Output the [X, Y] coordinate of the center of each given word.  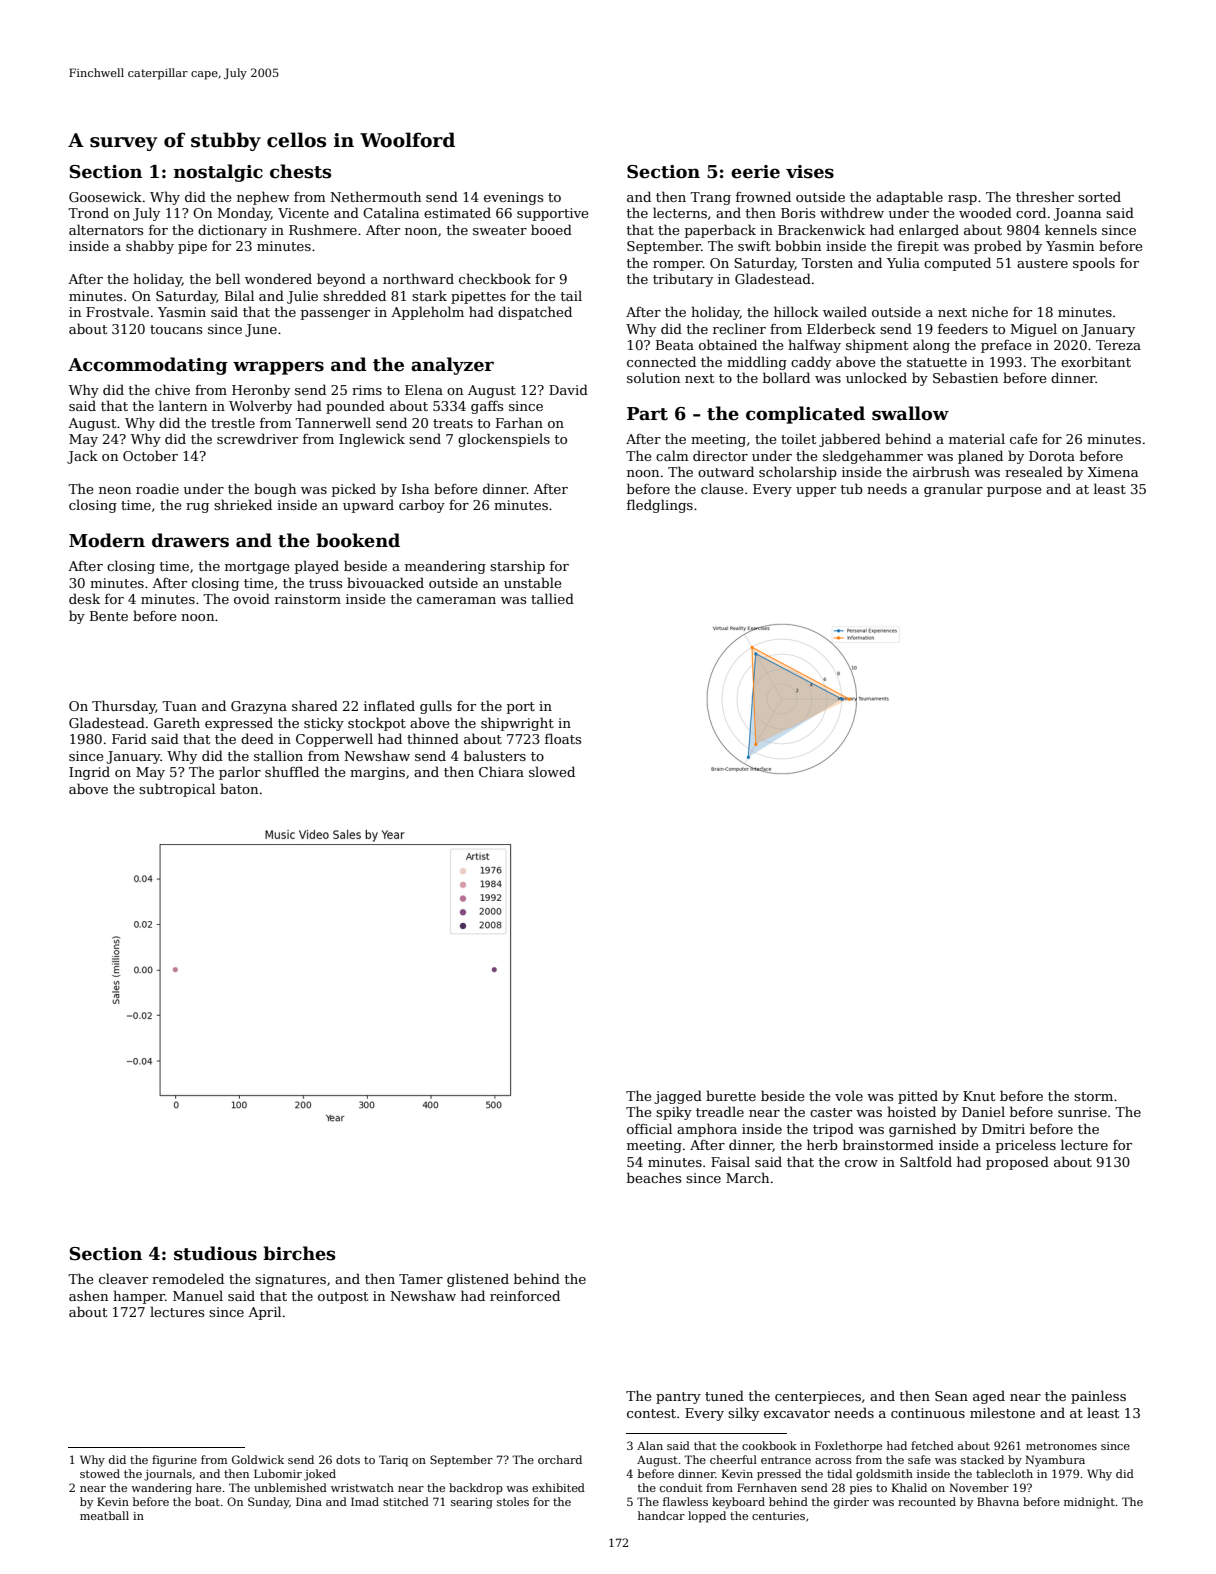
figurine [174, 1461]
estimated [457, 212]
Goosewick [105, 196]
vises [810, 172]
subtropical [177, 790]
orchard [560, 1459]
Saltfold [926, 1161]
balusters [495, 755]
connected [661, 361]
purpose [1014, 492]
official [649, 1128]
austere [1042, 263]
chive [172, 389]
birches [299, 1253]
